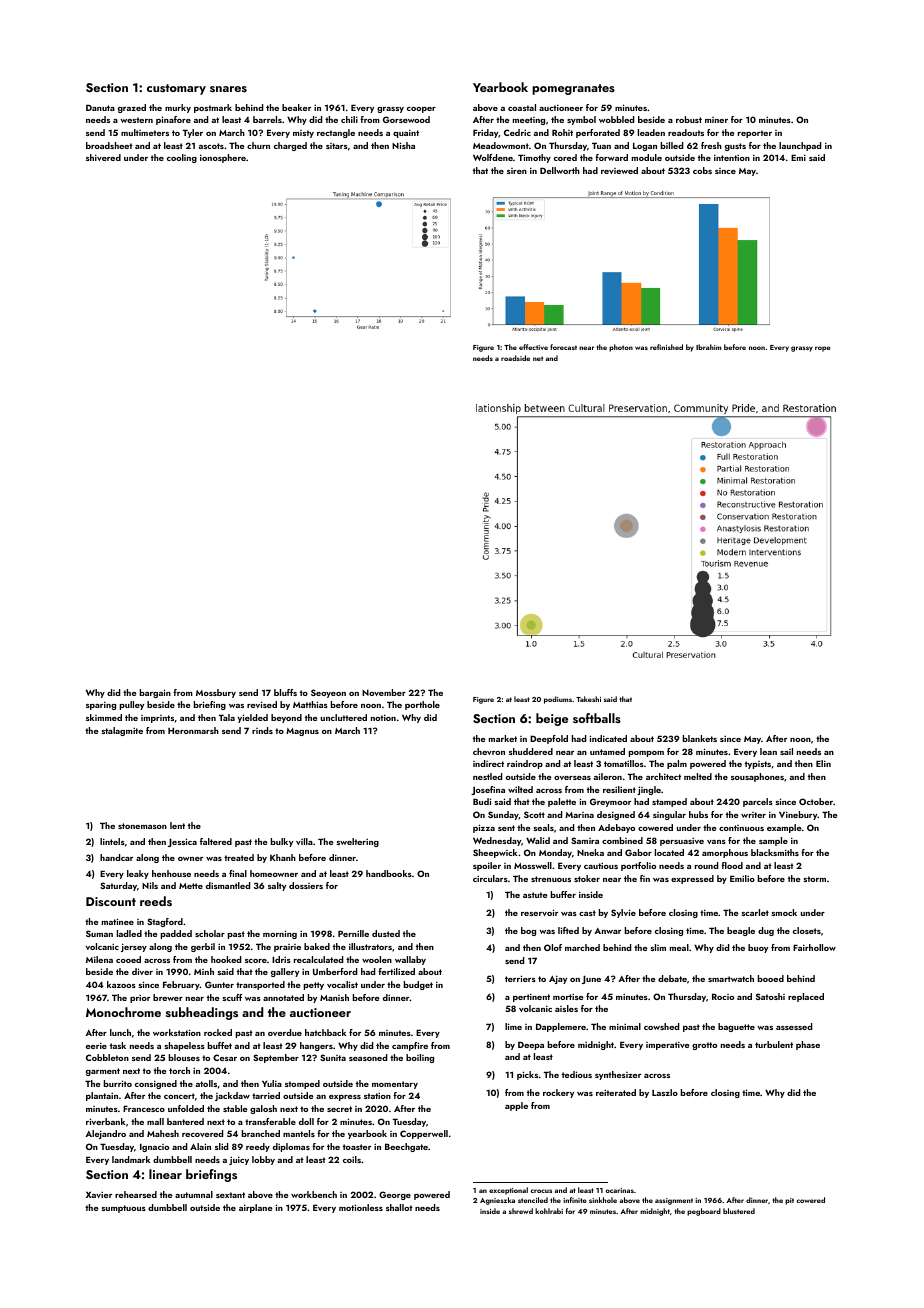  Describe the element at coordinates (515, 358) in the screenshot. I see `roadside` at that location.
